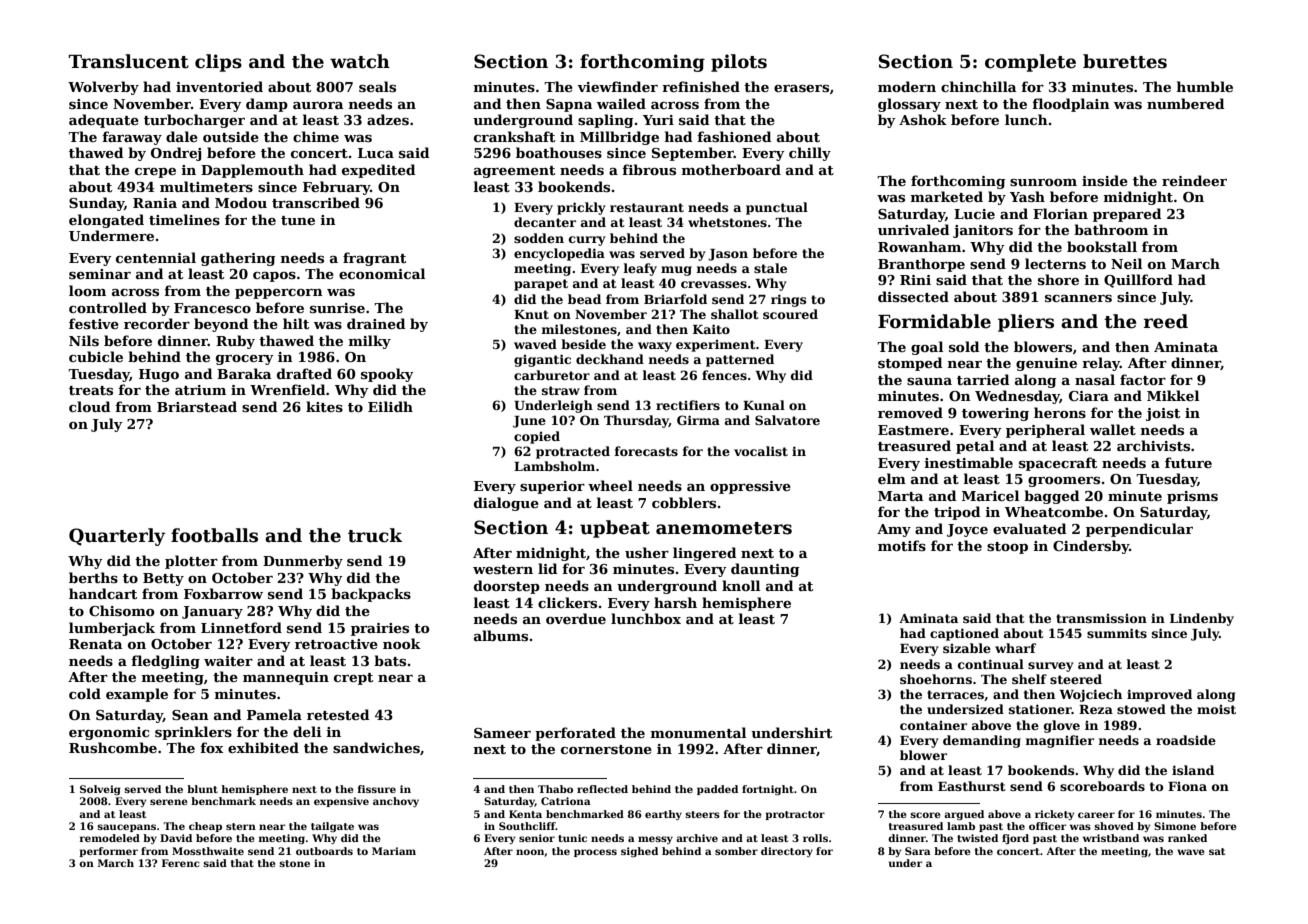 This screenshot has width=1308, height=924. Describe the element at coordinates (94, 323) in the screenshot. I see `festive` at that location.
